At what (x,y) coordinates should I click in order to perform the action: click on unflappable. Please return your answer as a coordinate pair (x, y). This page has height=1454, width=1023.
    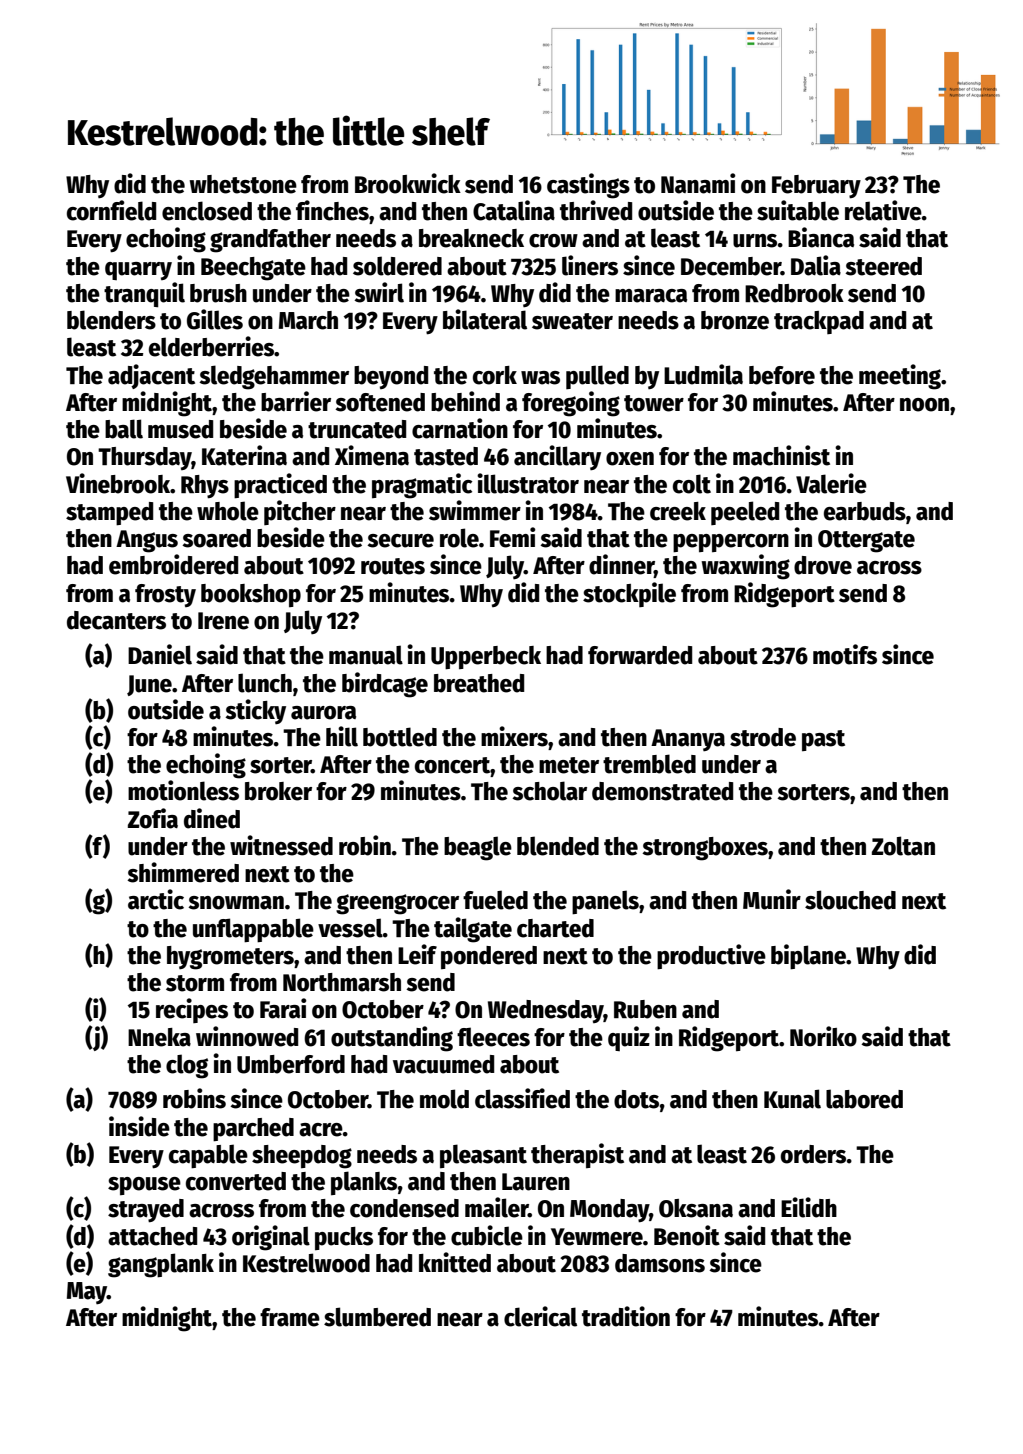
    Looking at the image, I should click on (253, 930).
